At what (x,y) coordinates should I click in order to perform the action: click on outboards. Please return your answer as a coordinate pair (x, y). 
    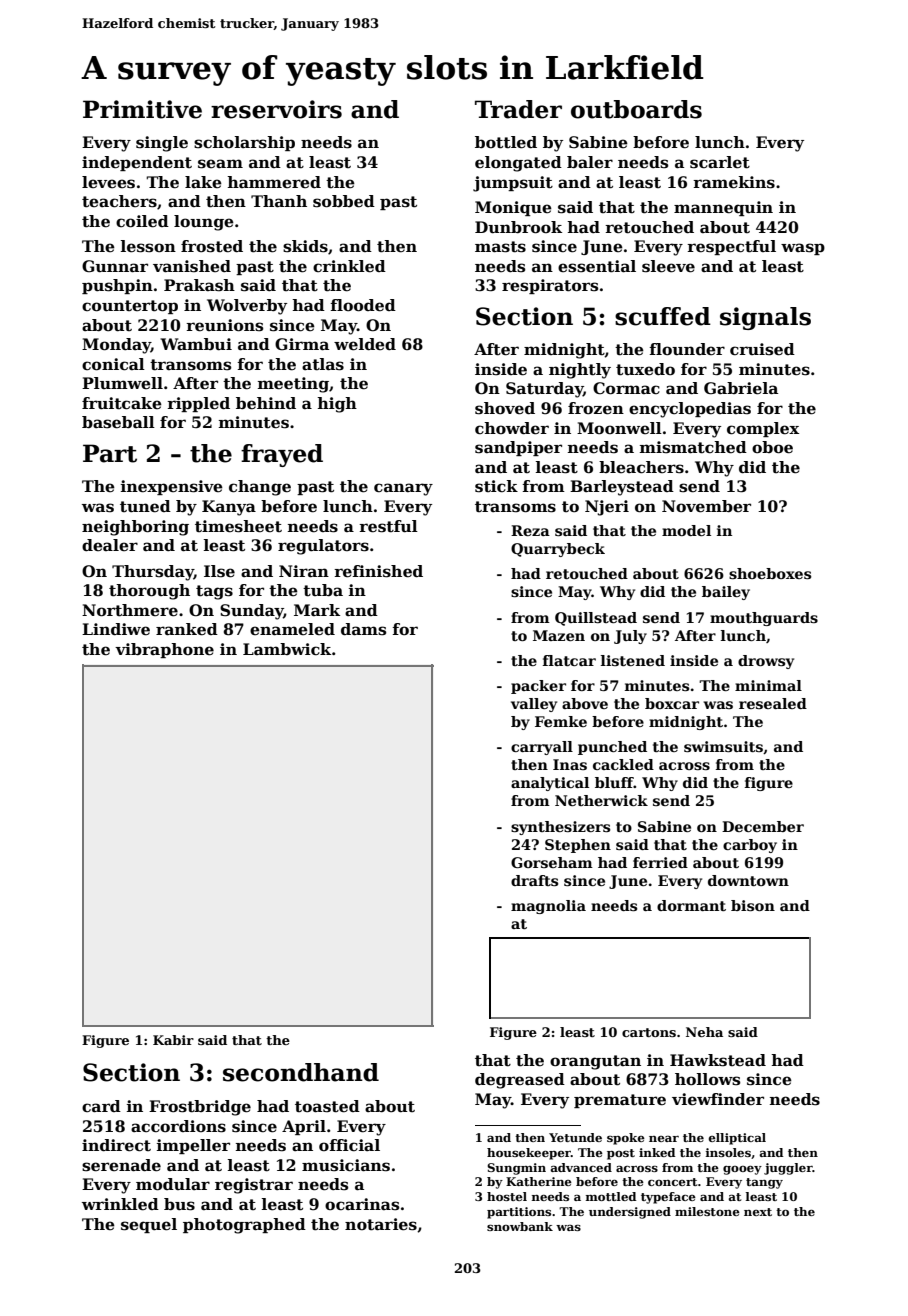
    Looking at the image, I should click on (636, 109).
